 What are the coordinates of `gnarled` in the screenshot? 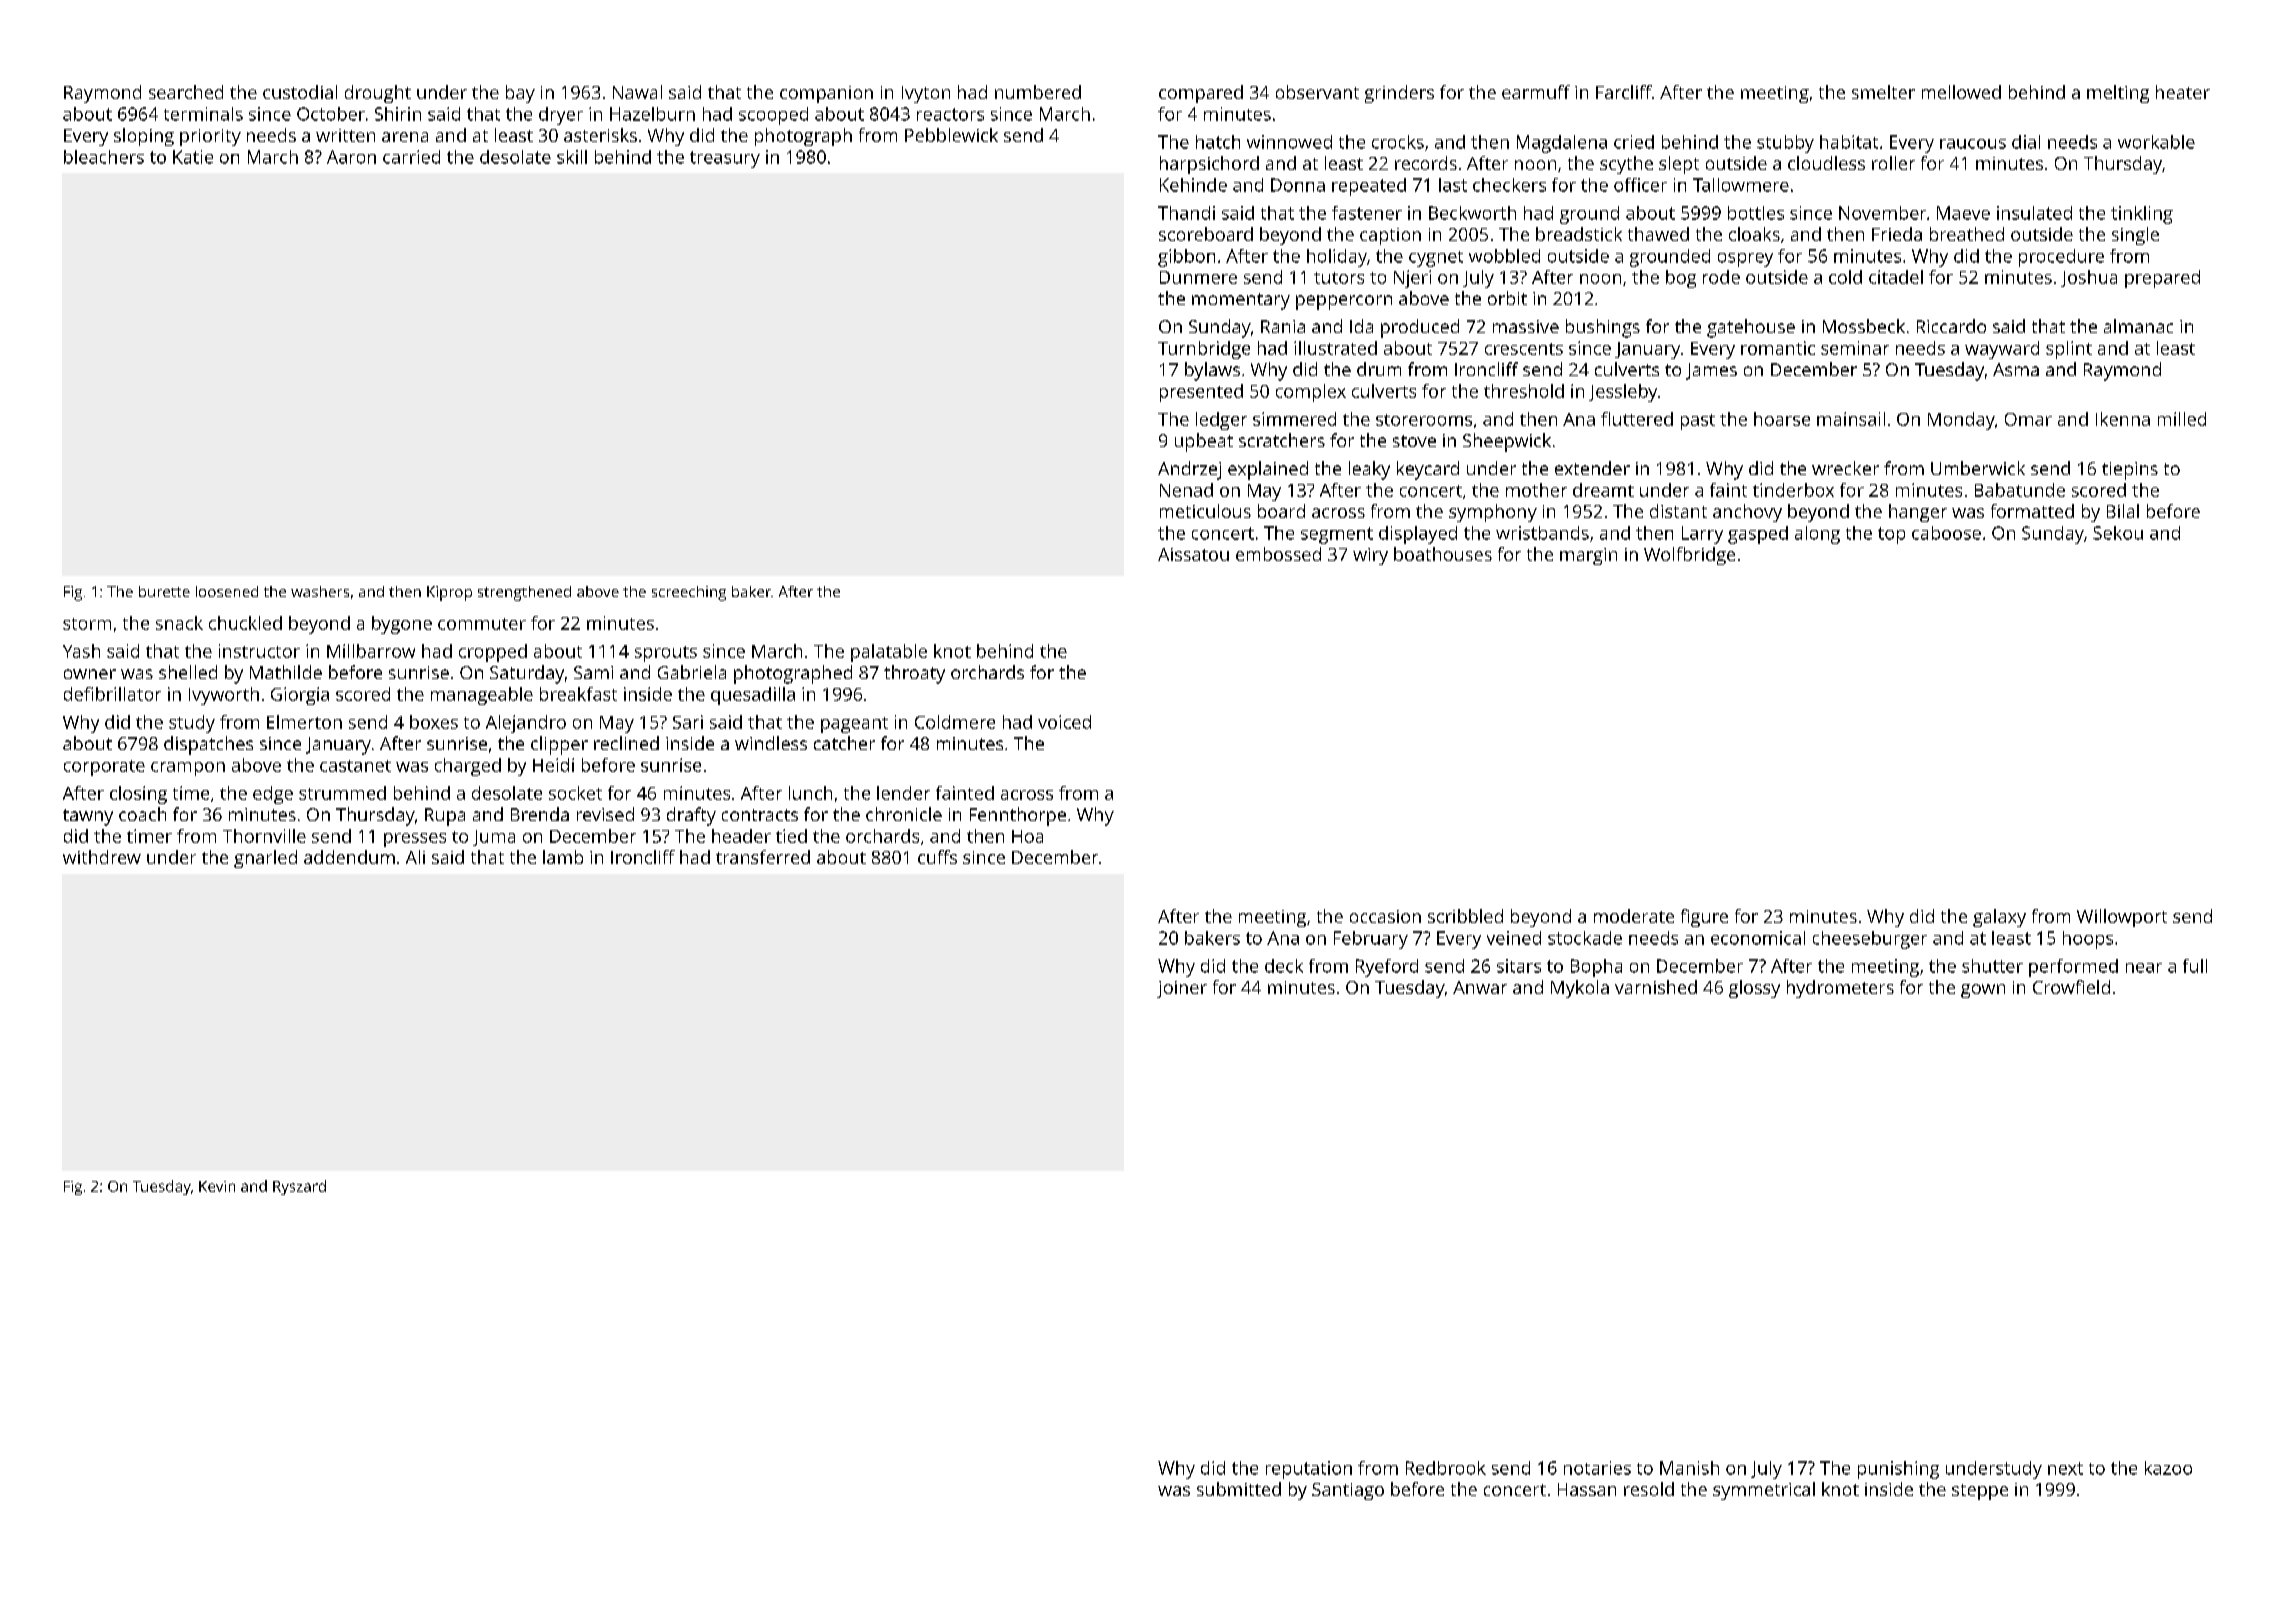 It's located at (265, 859).
